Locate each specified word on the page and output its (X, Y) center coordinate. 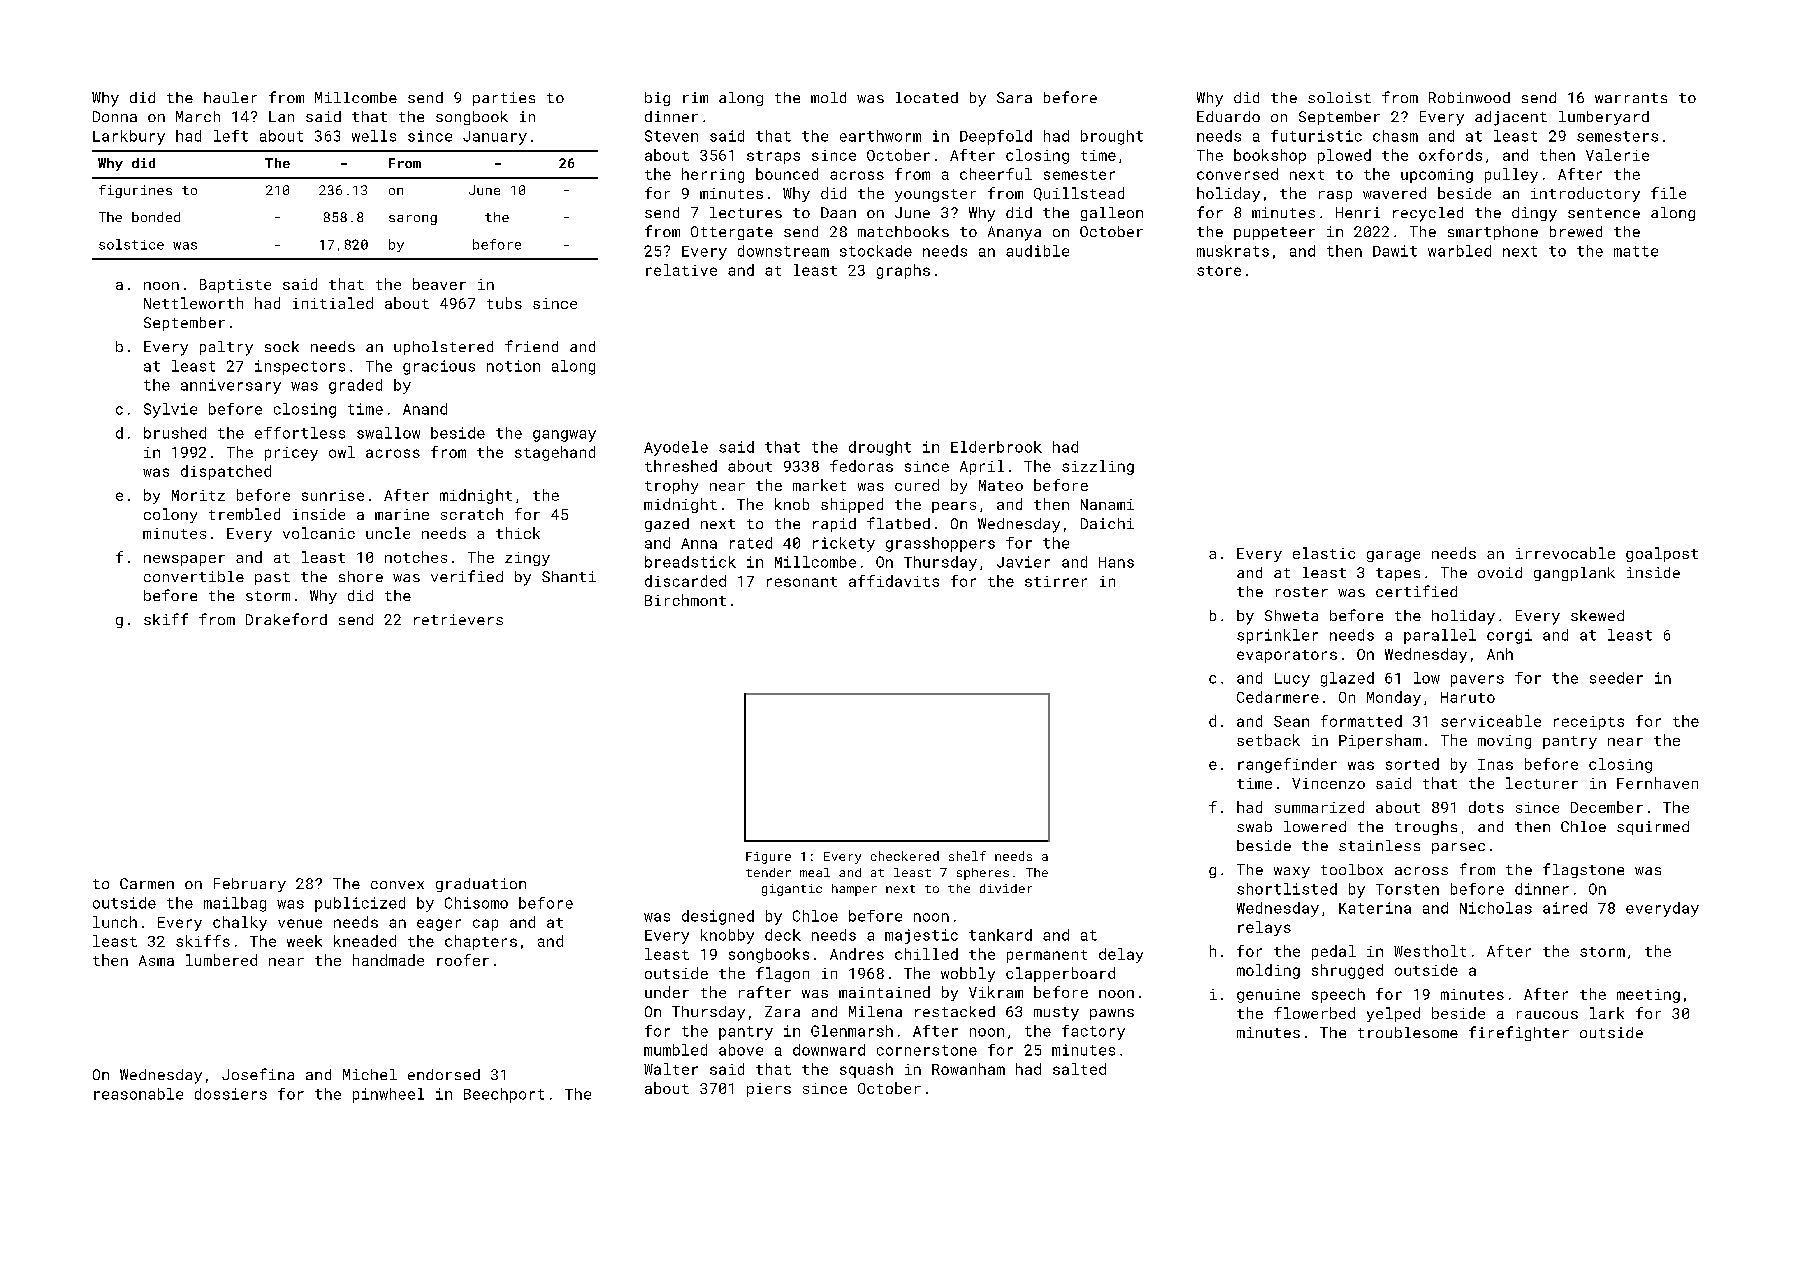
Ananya (1014, 233)
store (1219, 271)
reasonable (138, 1094)
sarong (413, 220)
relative (681, 270)
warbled (1459, 251)
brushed (175, 433)
